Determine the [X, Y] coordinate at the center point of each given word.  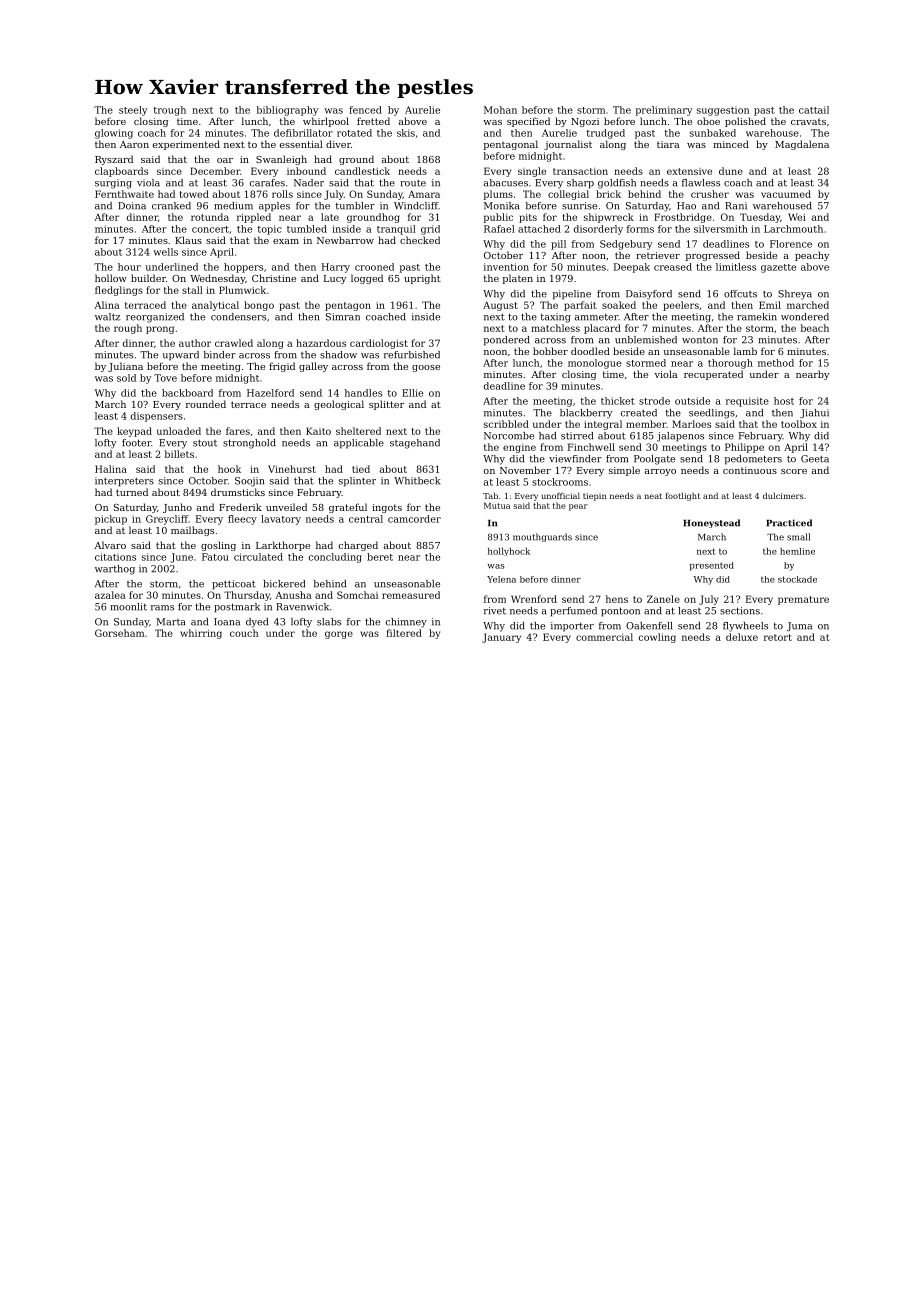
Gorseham [119, 633]
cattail [814, 110]
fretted [373, 121]
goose [426, 368]
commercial [604, 637]
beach [815, 328]
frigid [282, 367]
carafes [267, 183]
